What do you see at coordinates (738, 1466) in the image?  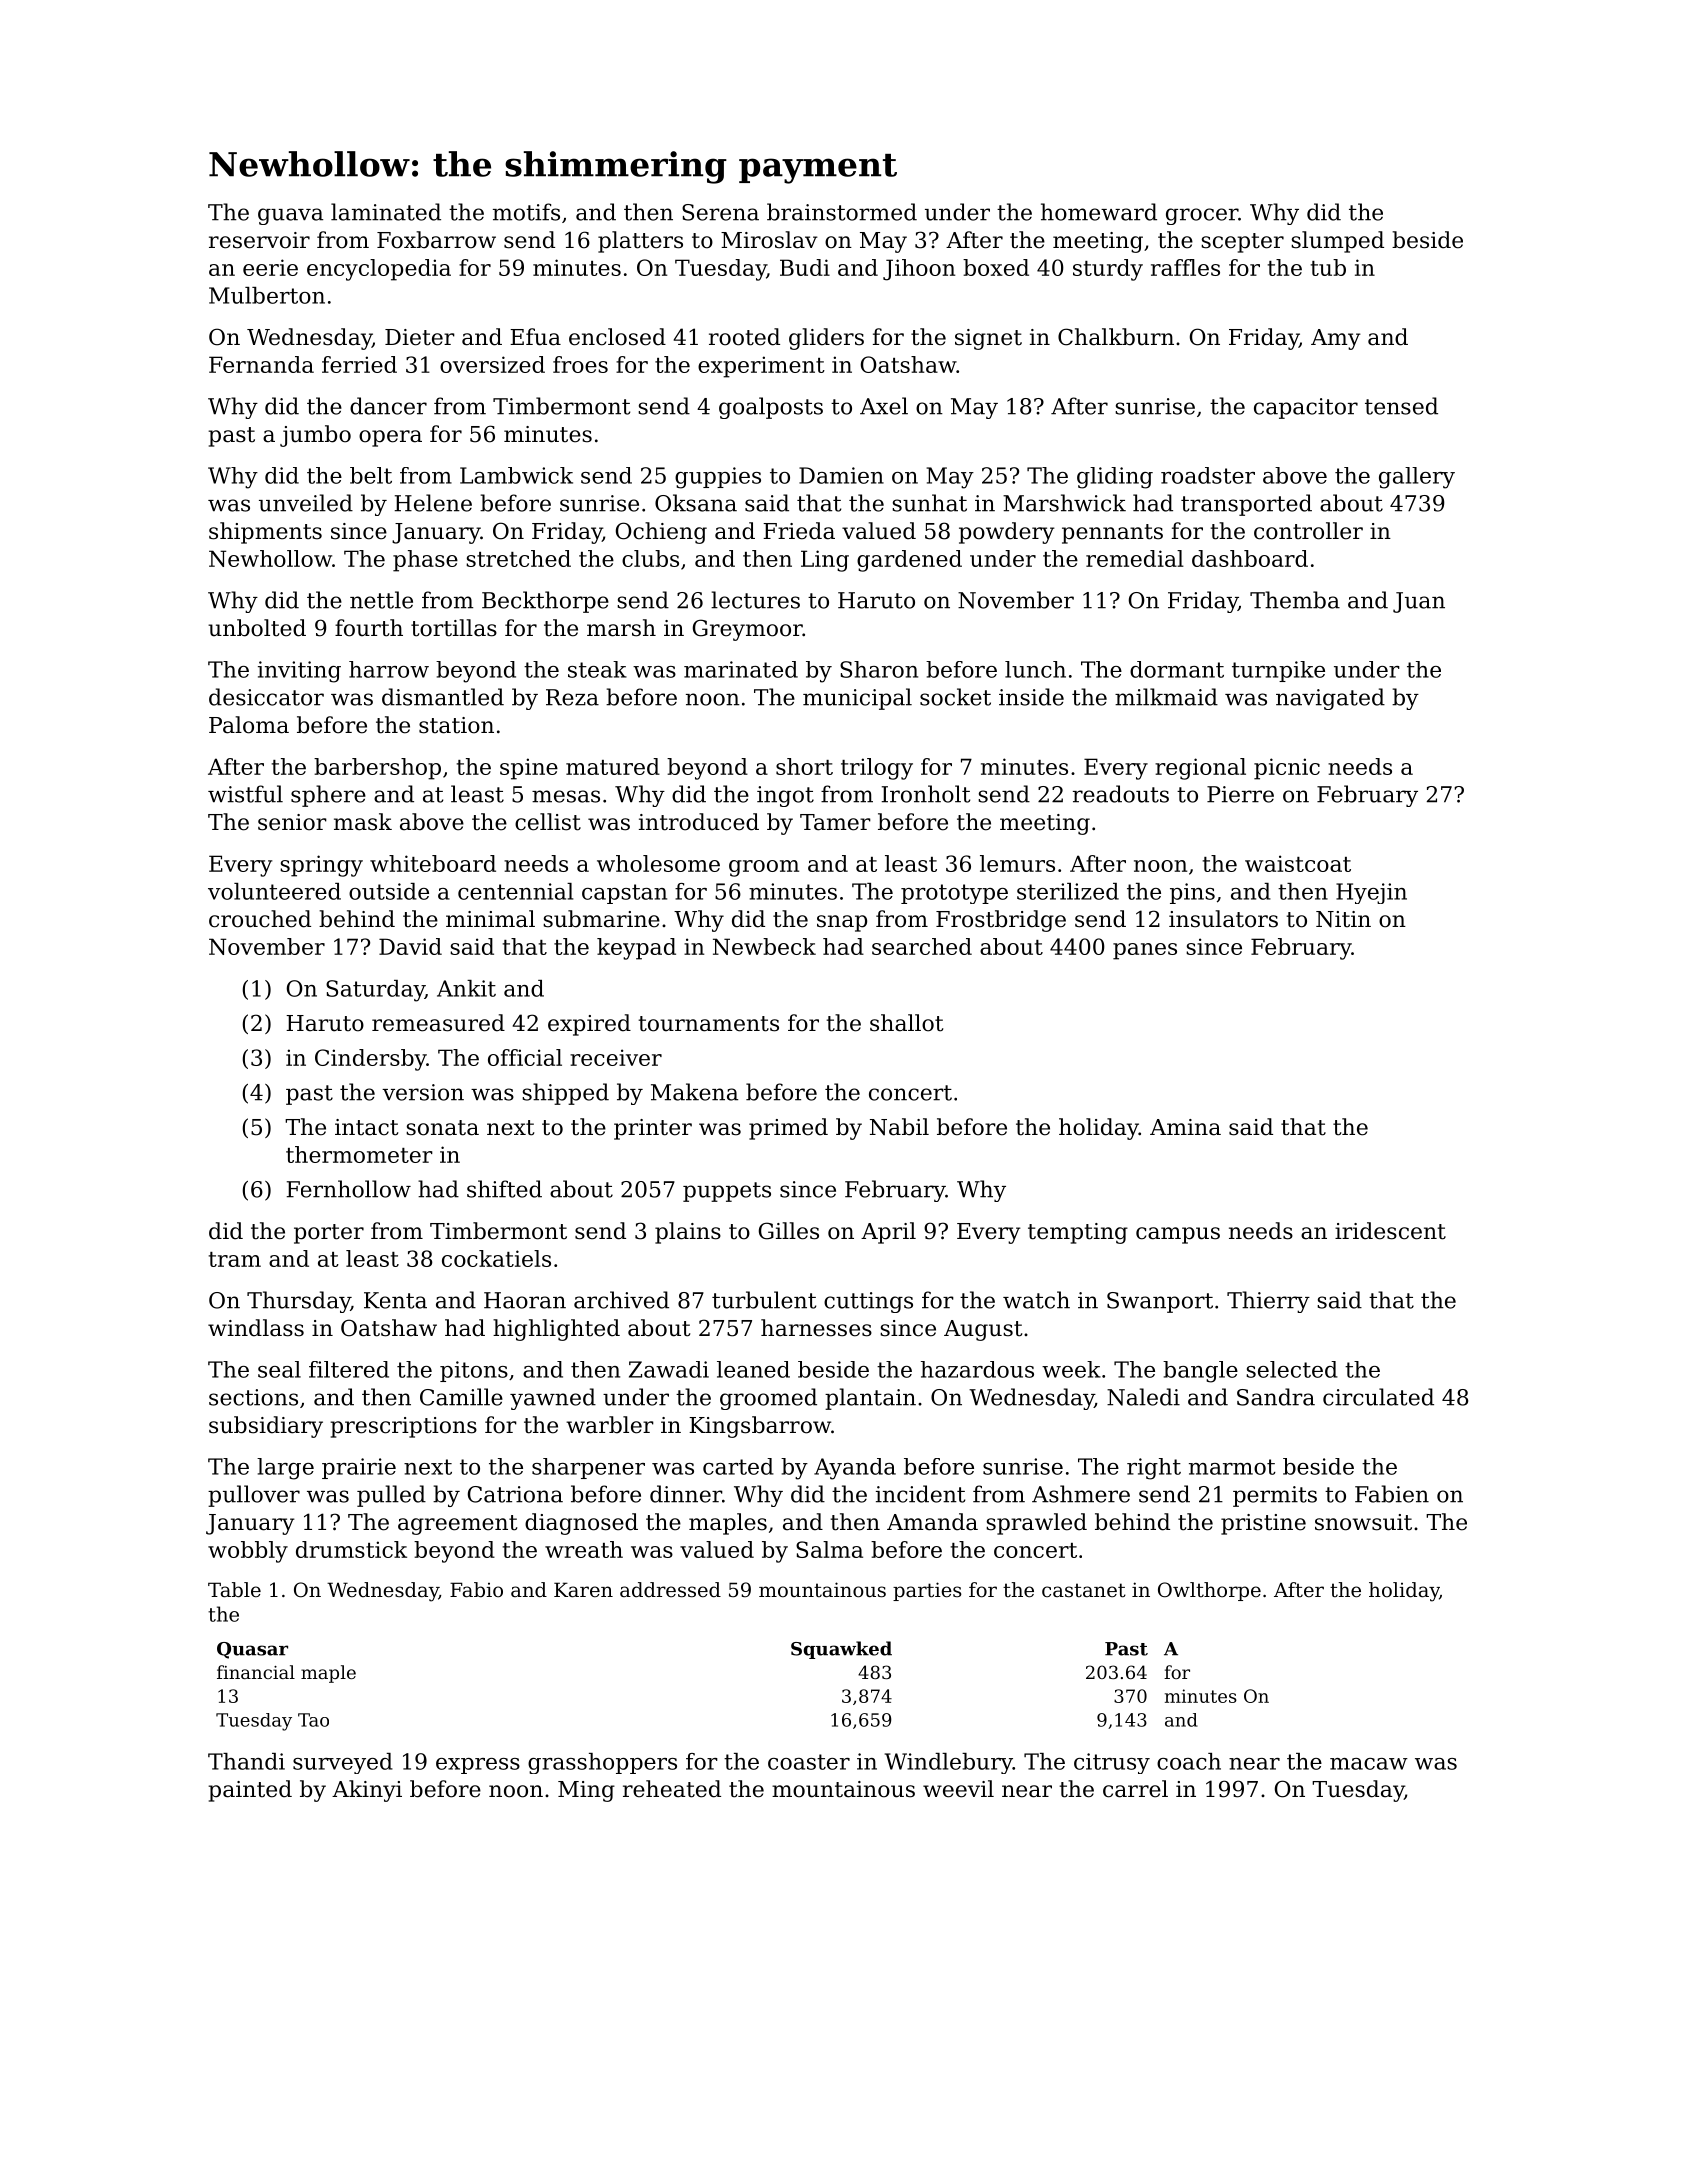 I see `carted` at bounding box center [738, 1466].
